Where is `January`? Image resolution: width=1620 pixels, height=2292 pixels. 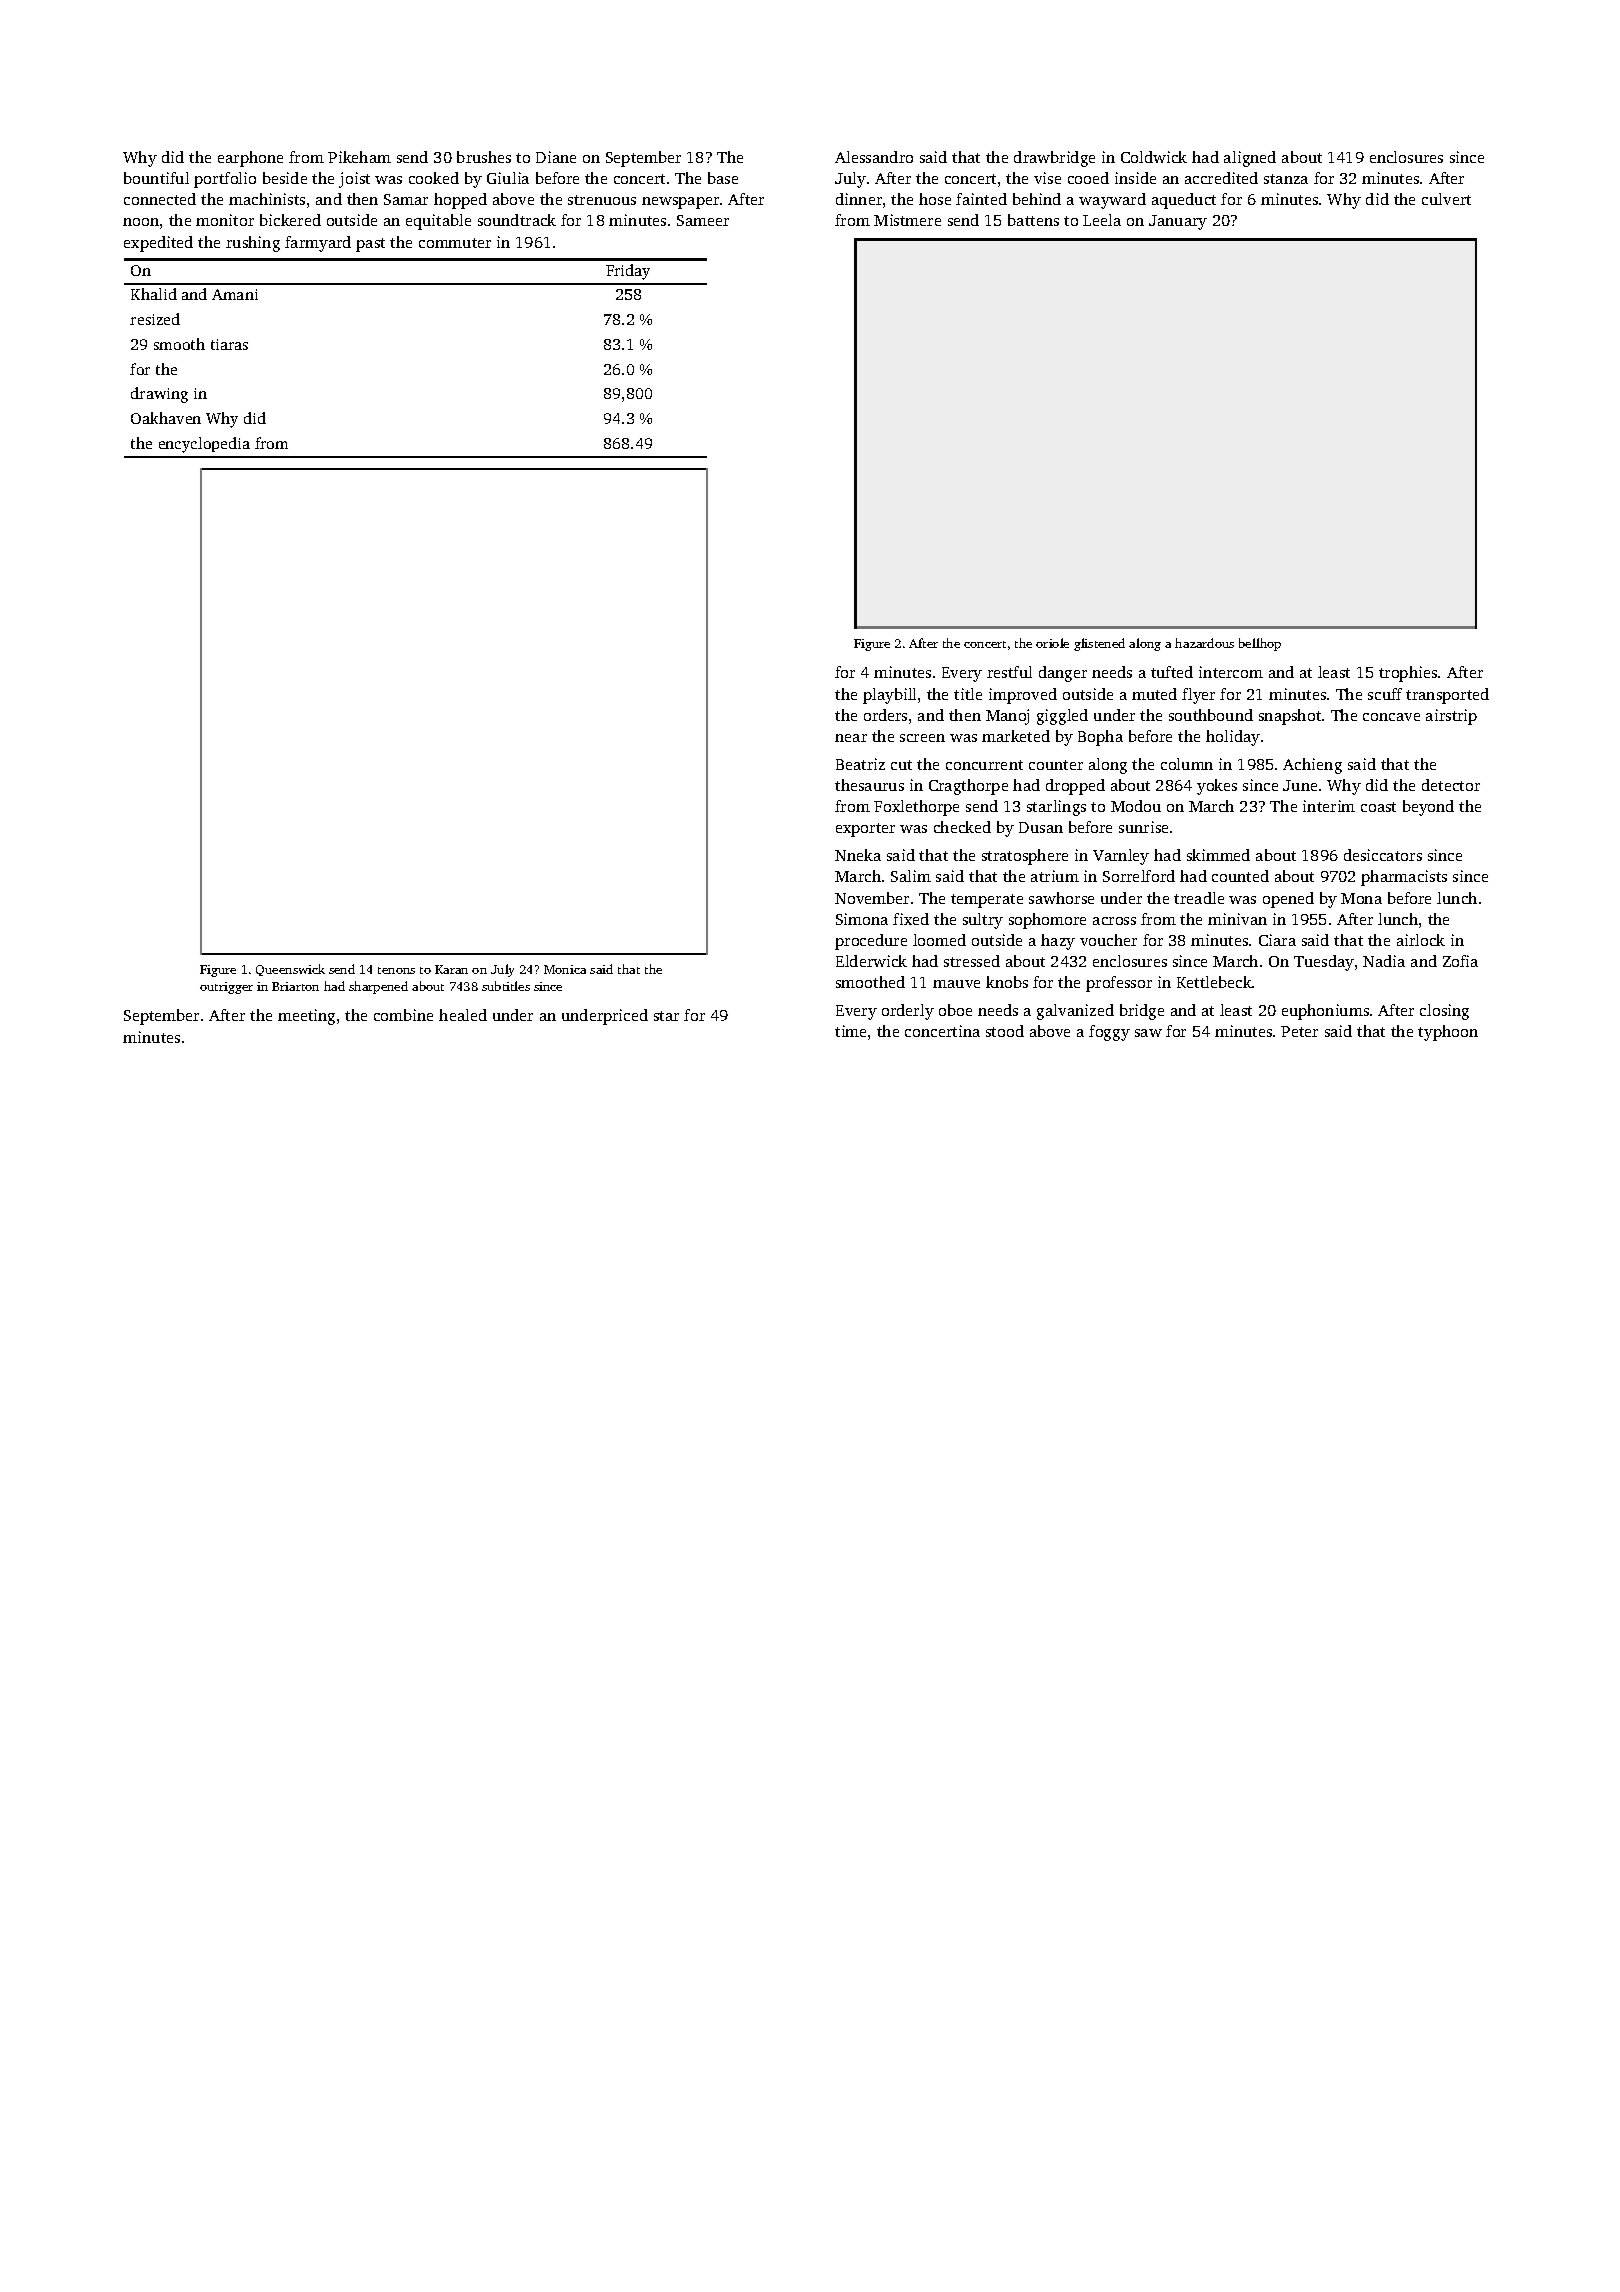 January is located at coordinates (1178, 222).
